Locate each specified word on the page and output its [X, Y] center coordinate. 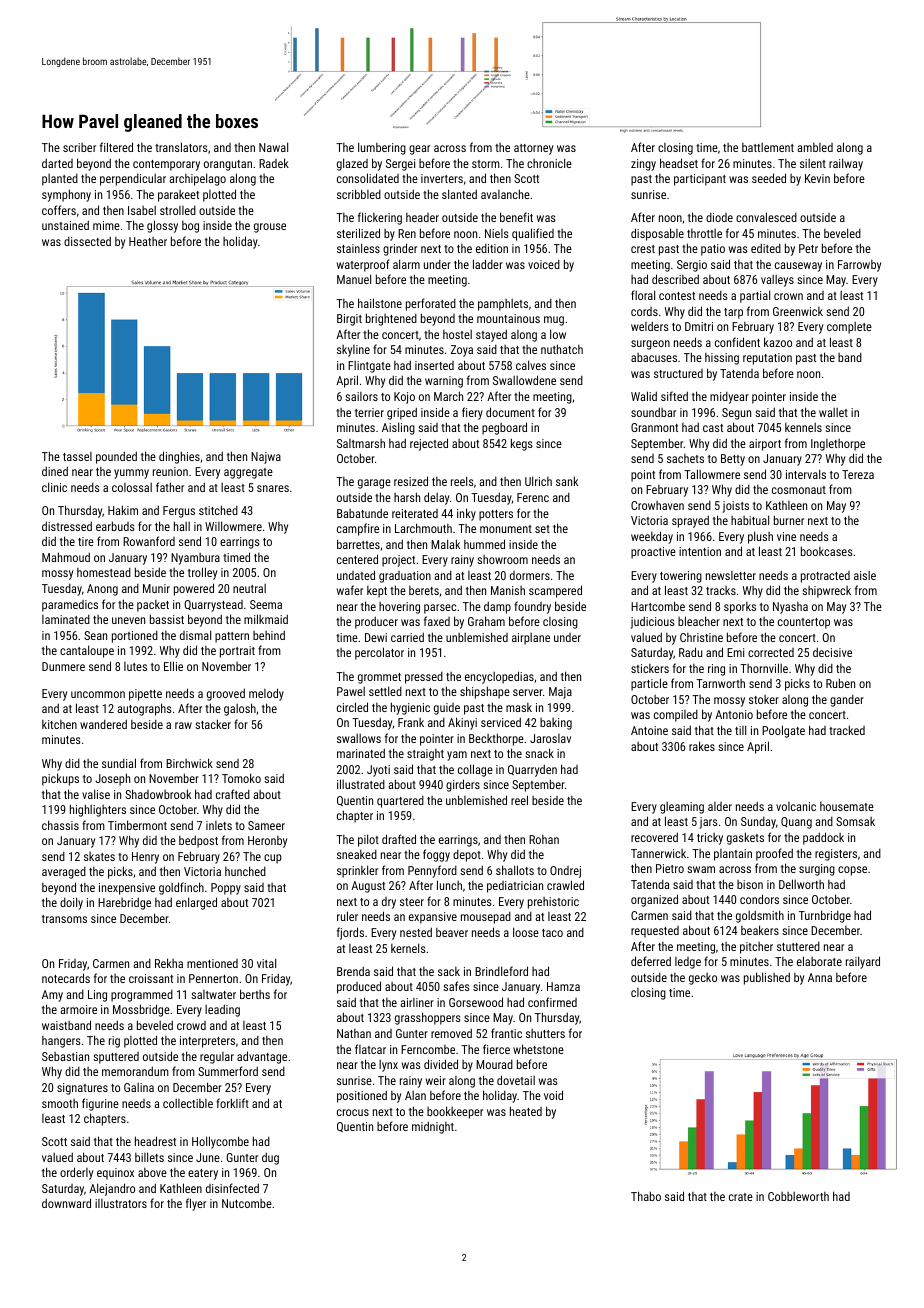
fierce [496, 1049]
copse [852, 871]
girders [463, 785]
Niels [497, 233]
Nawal [273, 147]
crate [741, 1197]
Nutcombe [247, 1203]
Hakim [123, 510]
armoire [78, 1009]
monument [506, 529]
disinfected [232, 1188]
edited [766, 248]
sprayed [690, 521]
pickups [60, 779]
